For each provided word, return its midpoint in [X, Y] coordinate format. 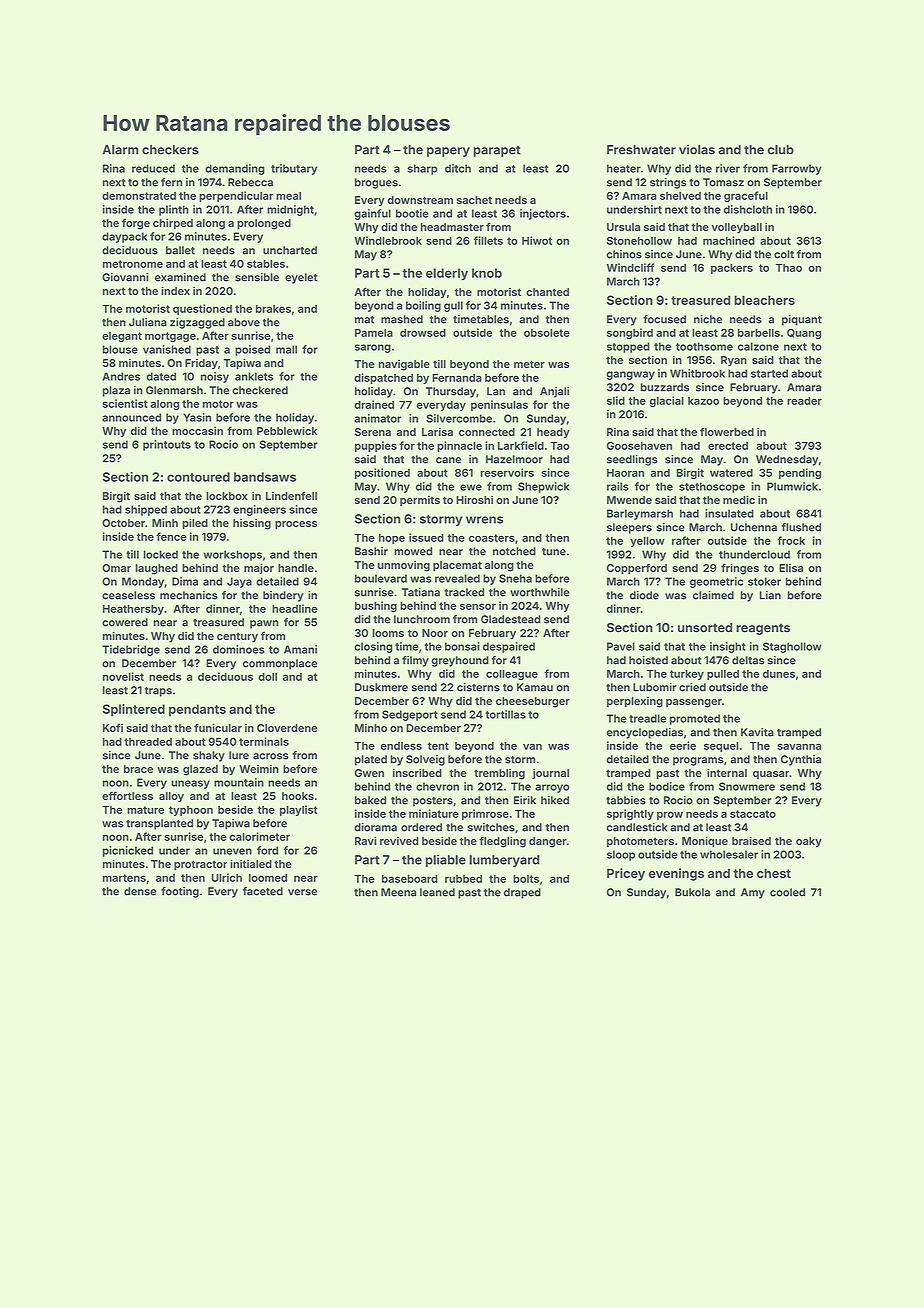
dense [140, 891]
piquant [802, 320]
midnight [290, 210]
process [296, 525]
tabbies [626, 800]
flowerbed [727, 431]
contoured [198, 477]
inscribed [417, 772]
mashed [402, 319]
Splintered [134, 710]
